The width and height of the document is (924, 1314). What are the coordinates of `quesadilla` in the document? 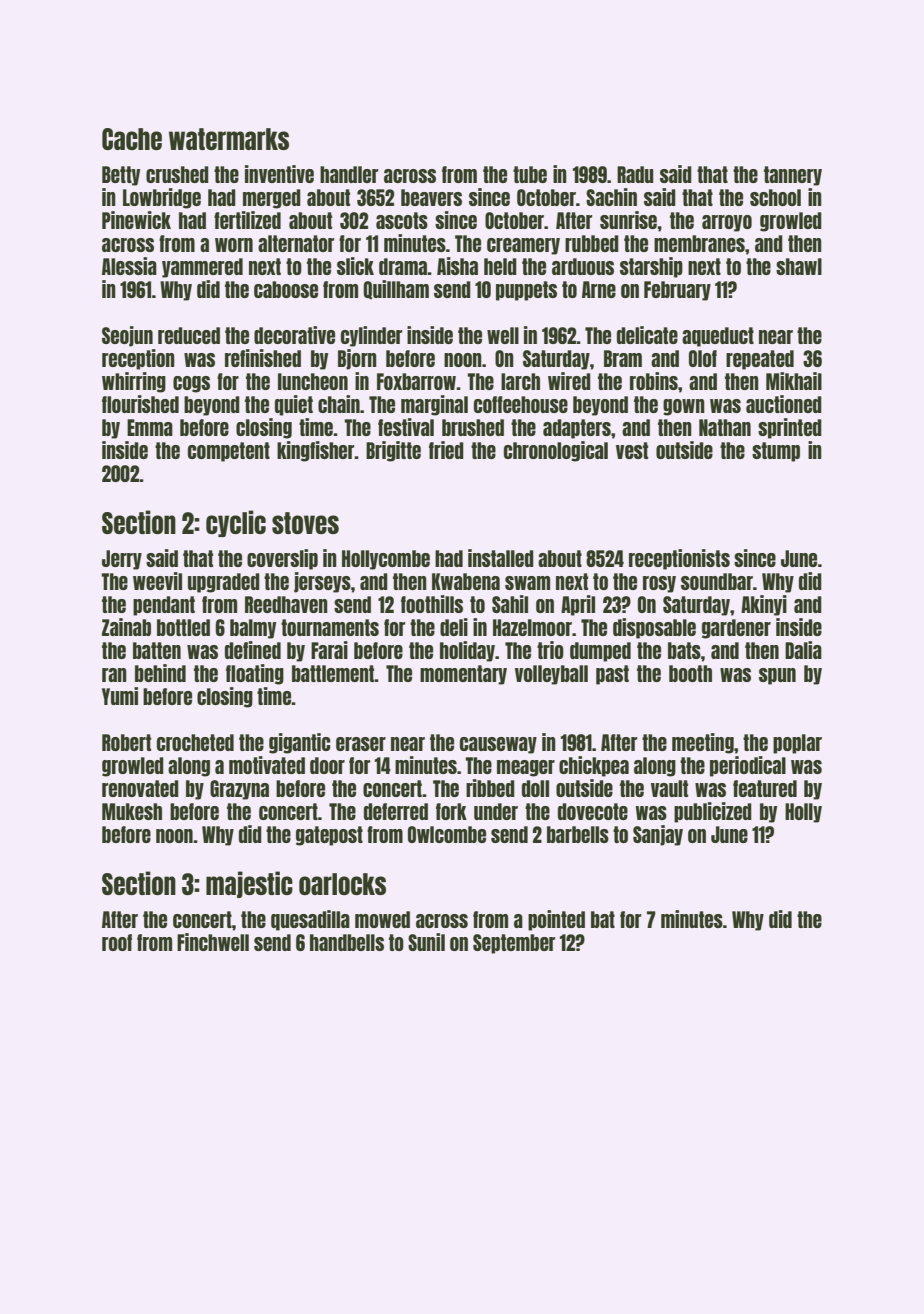 It's located at (310, 920).
